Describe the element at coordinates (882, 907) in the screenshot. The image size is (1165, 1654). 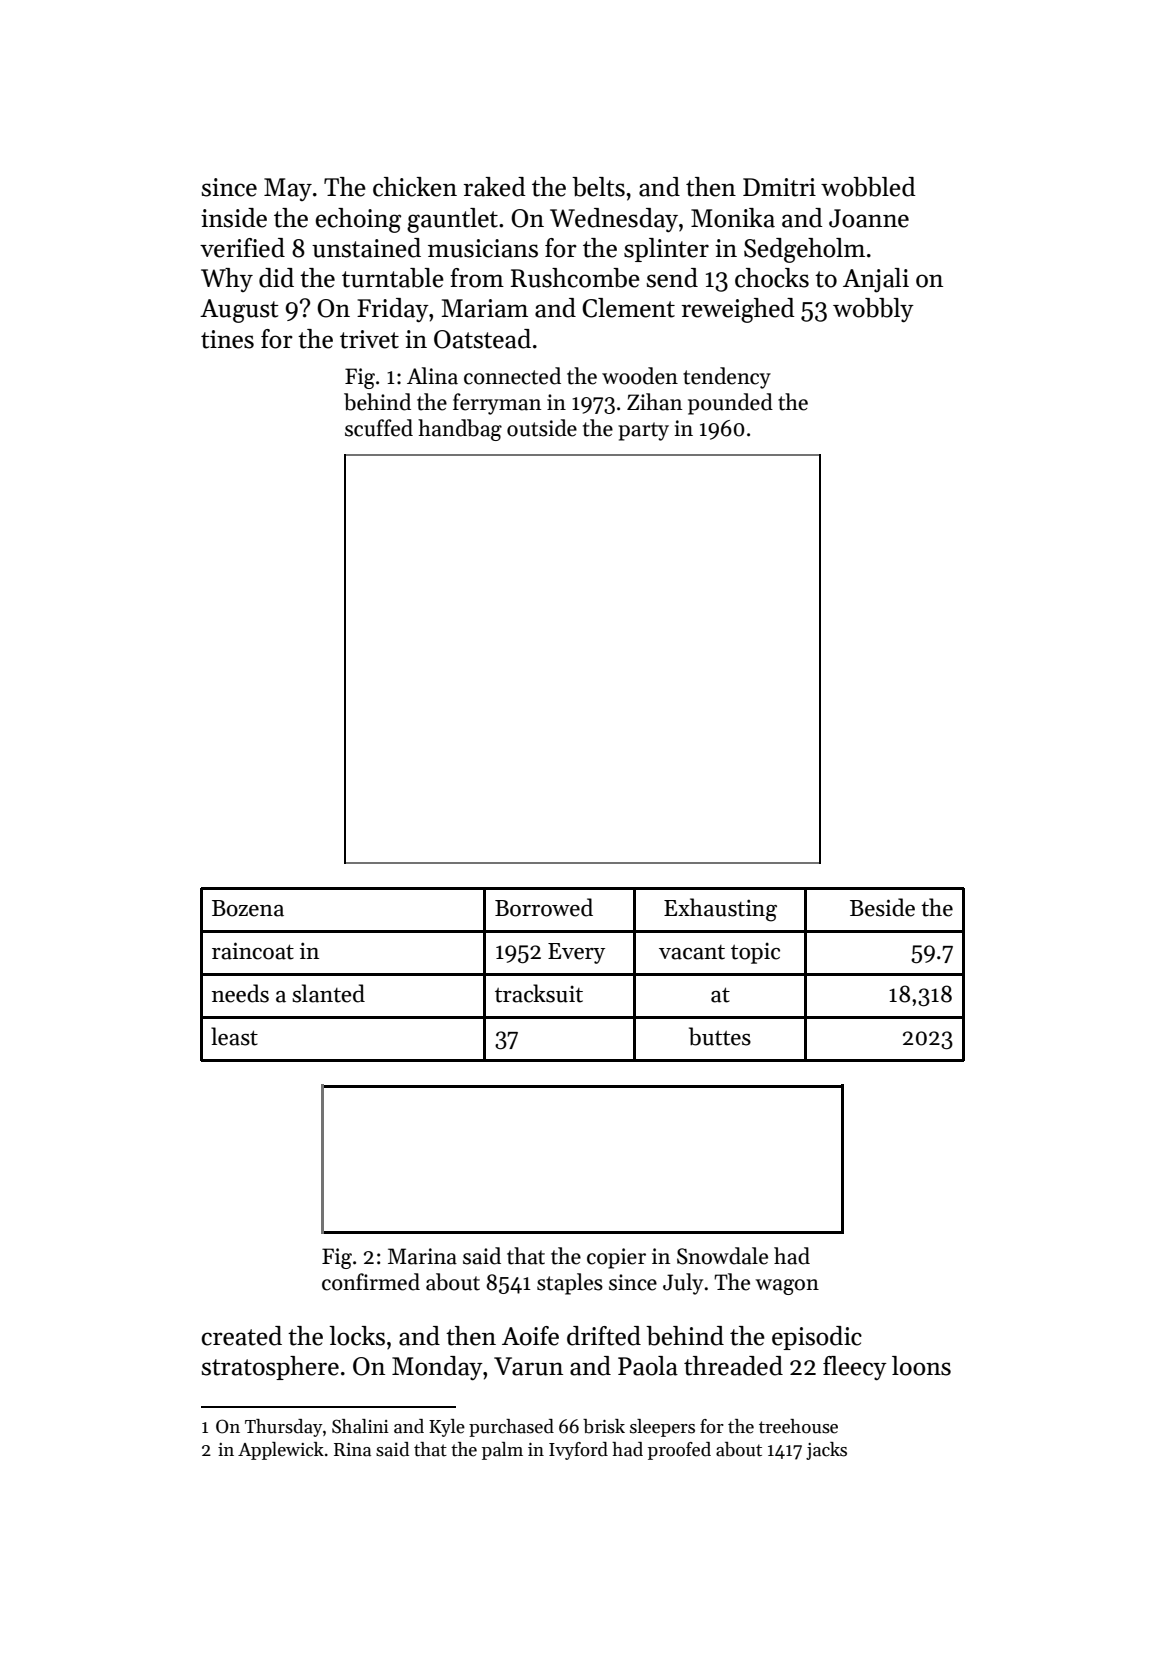
I see `Beside` at that location.
